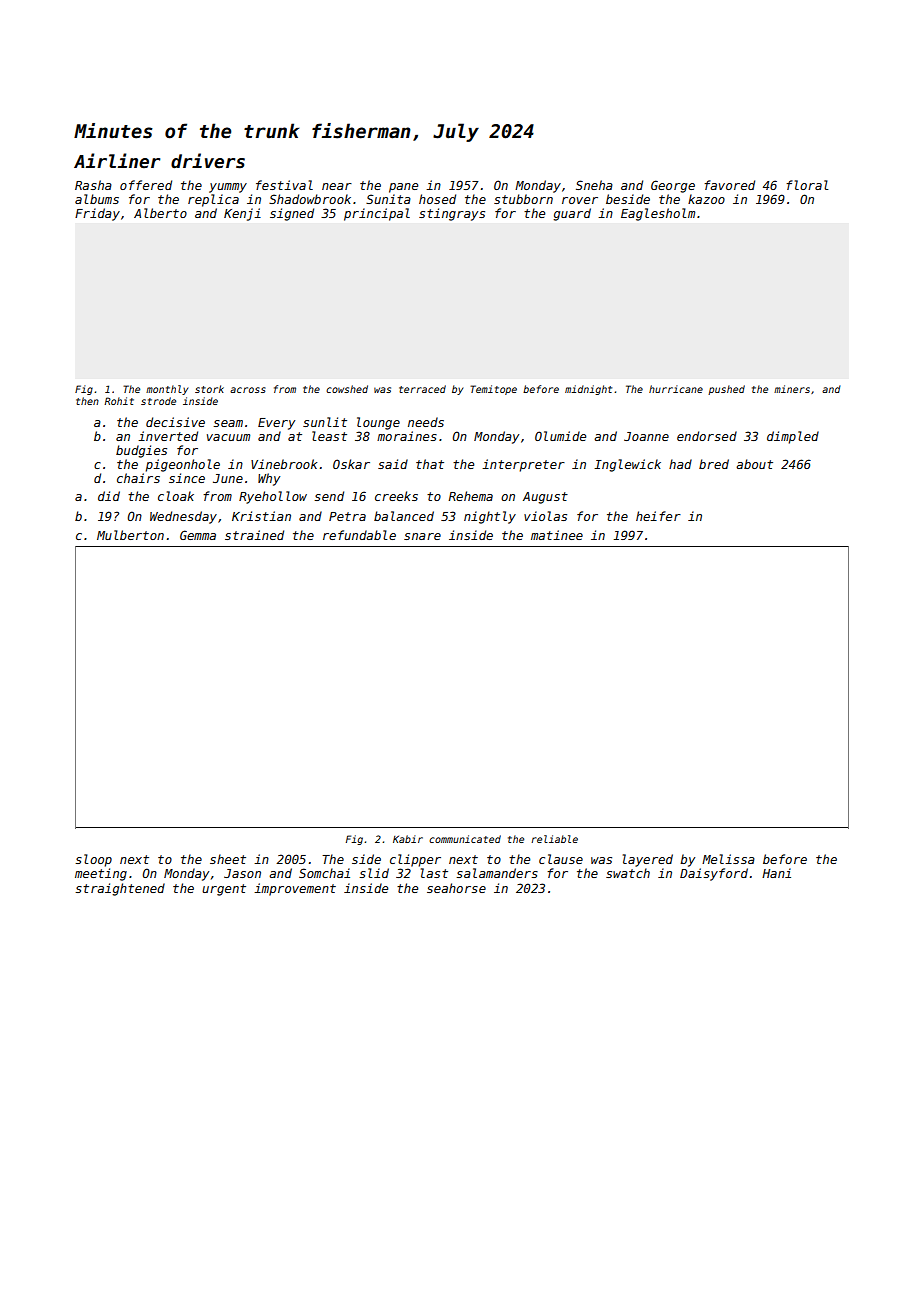 The width and height of the screenshot is (924, 1308). Describe the element at coordinates (254, 535) in the screenshot. I see `strained` at that location.
